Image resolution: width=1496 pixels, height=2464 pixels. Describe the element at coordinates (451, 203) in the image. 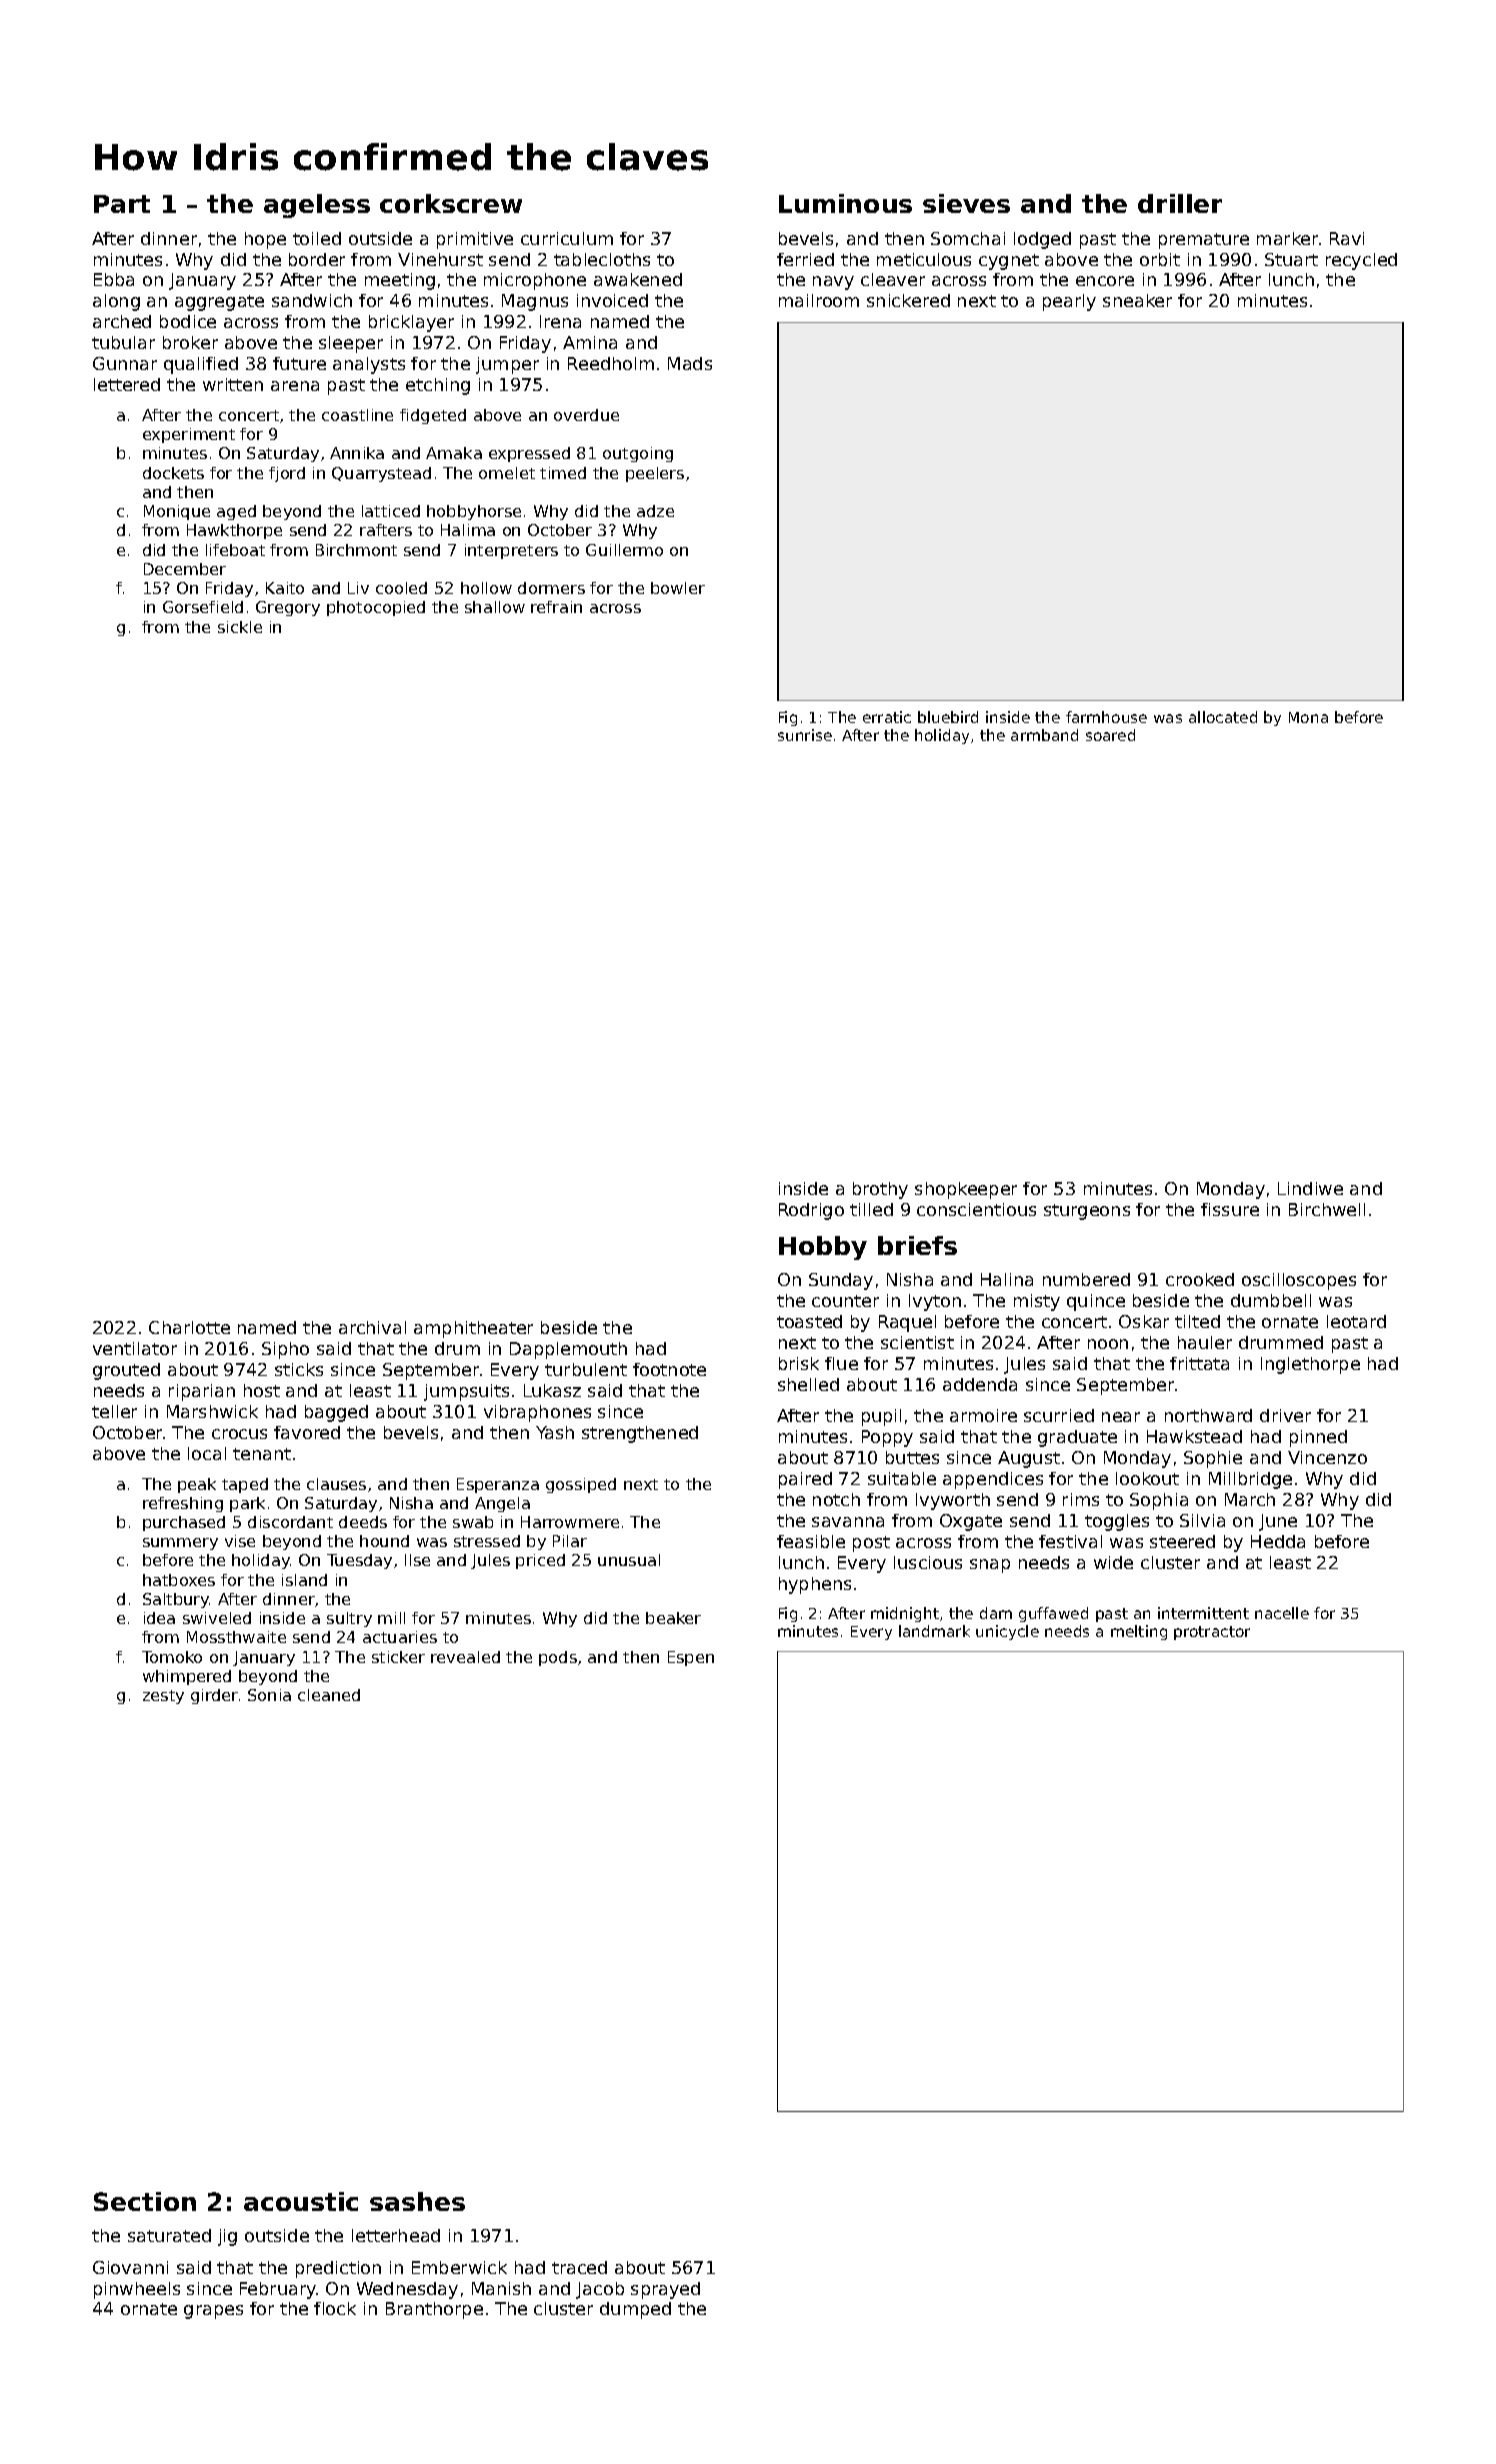

I see `corkscrew` at that location.
